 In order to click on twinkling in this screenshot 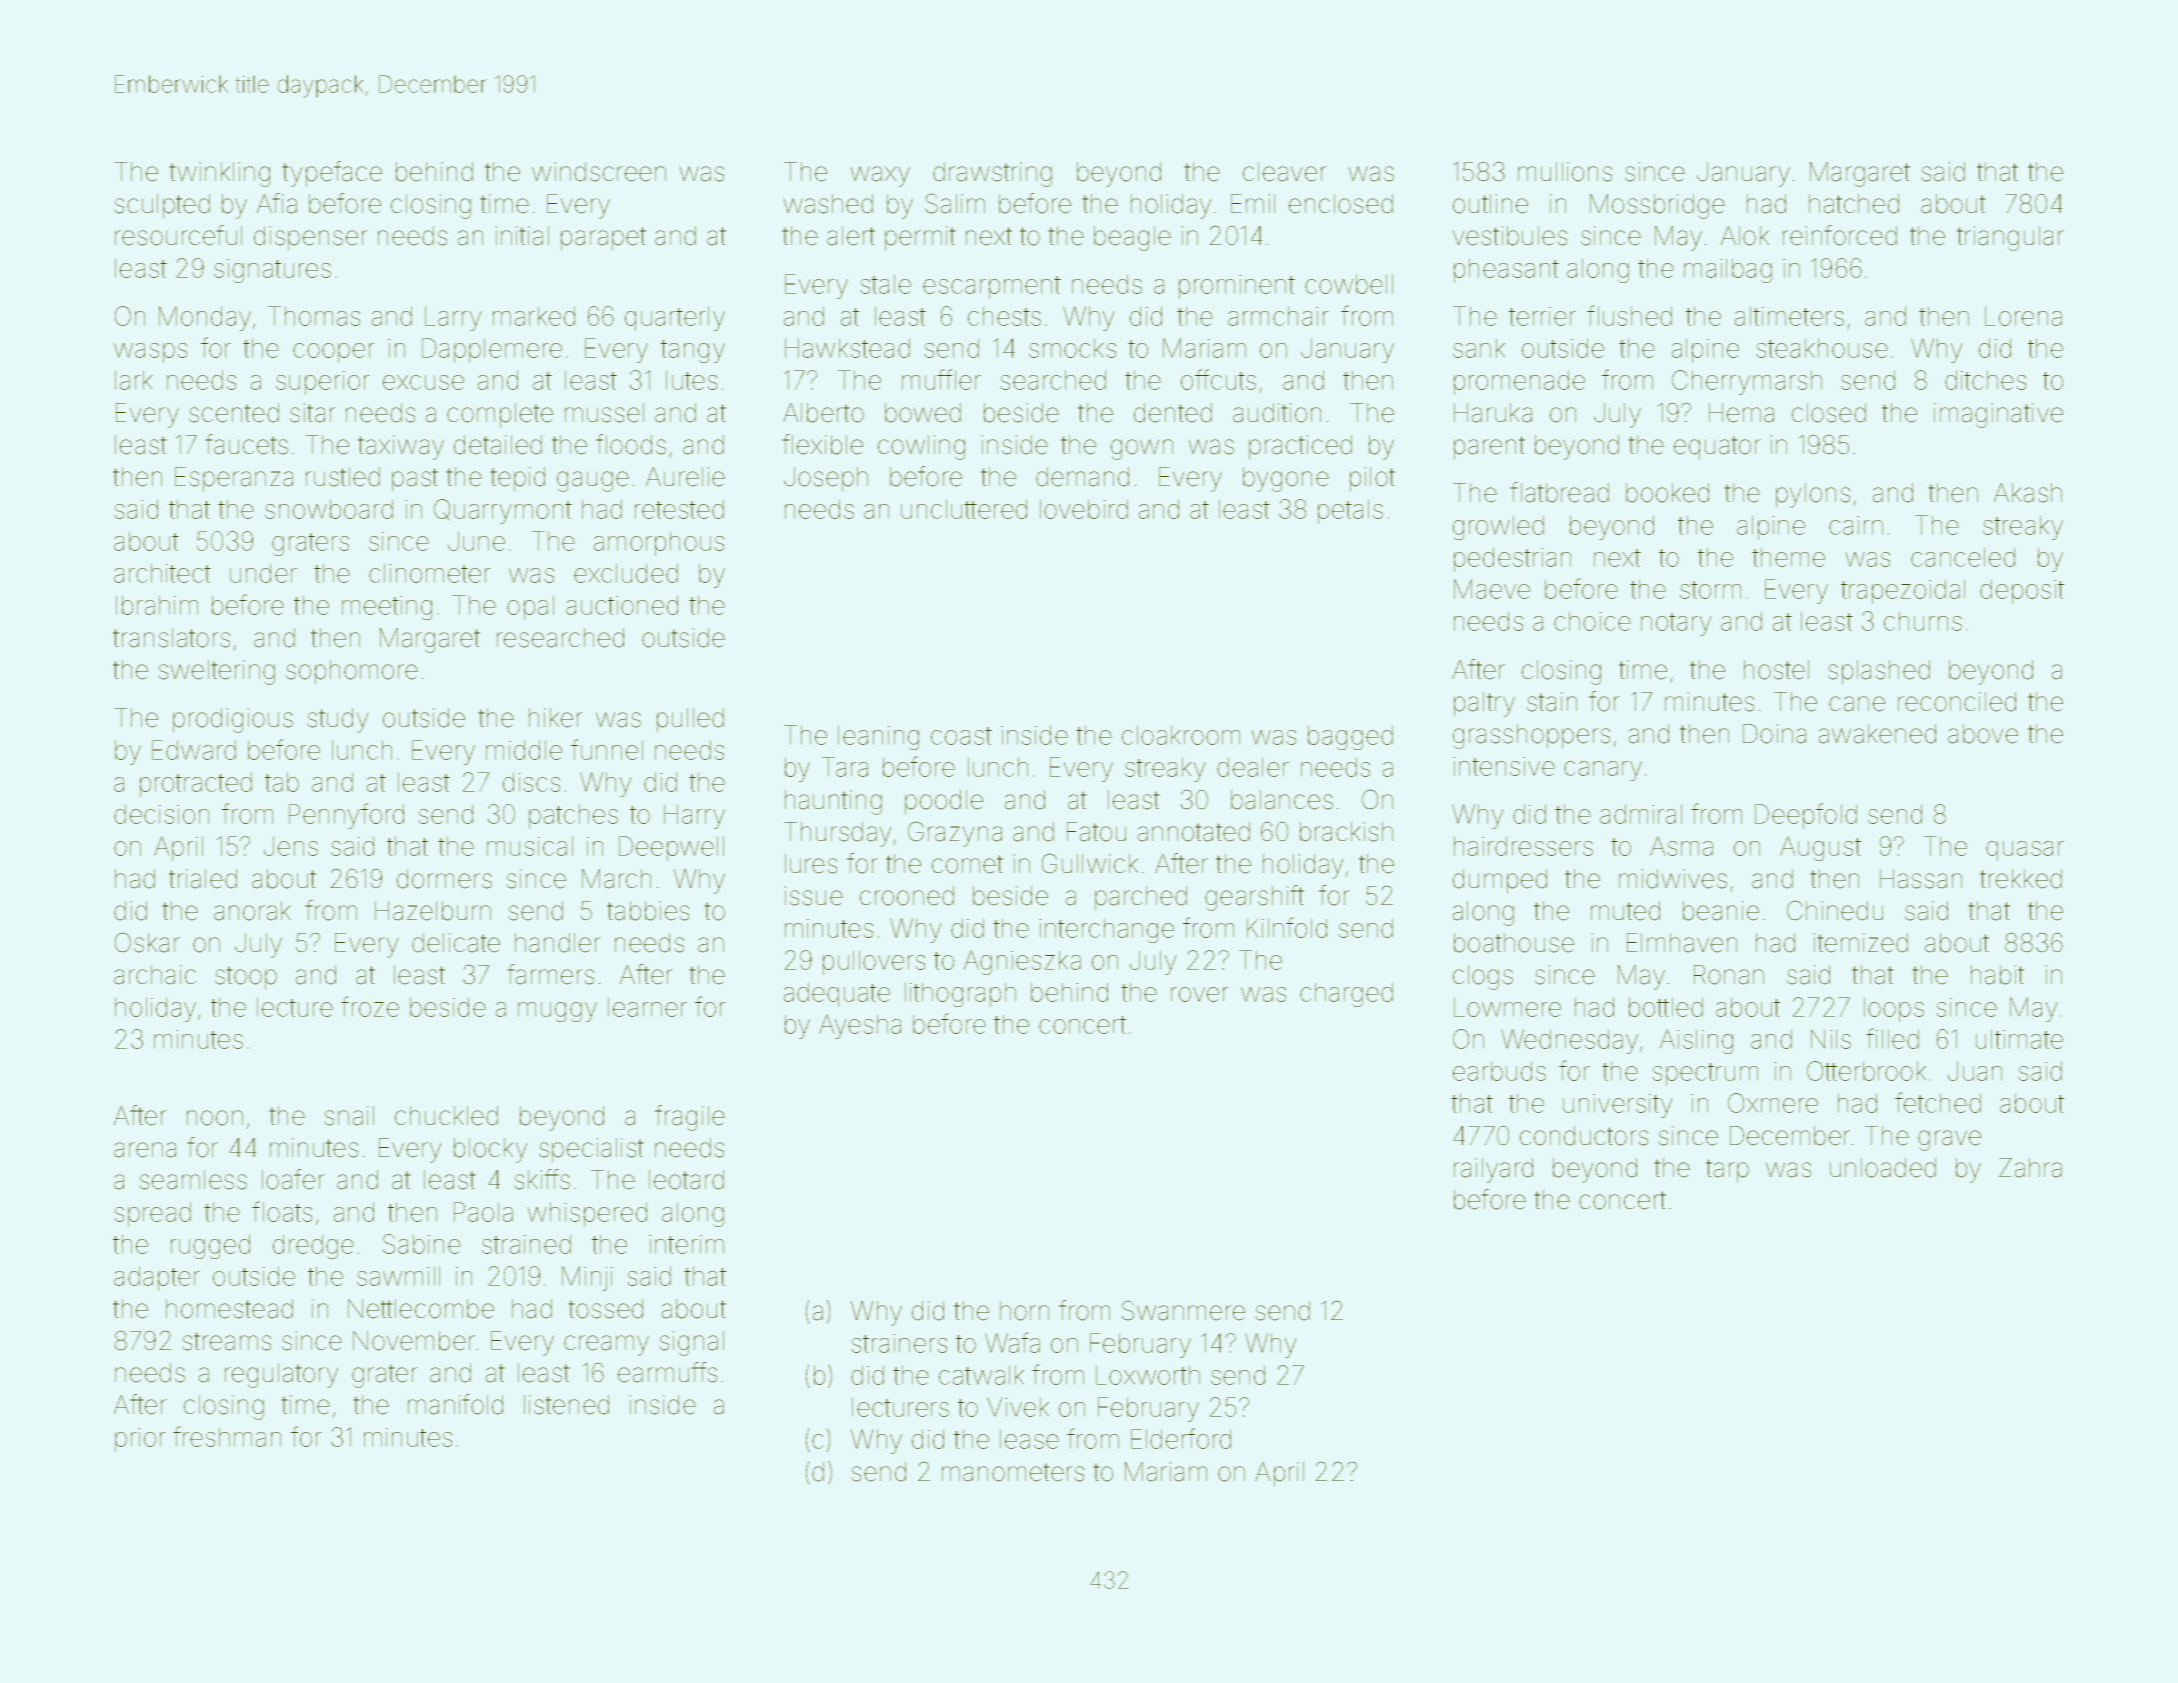, I will do `click(219, 174)`.
